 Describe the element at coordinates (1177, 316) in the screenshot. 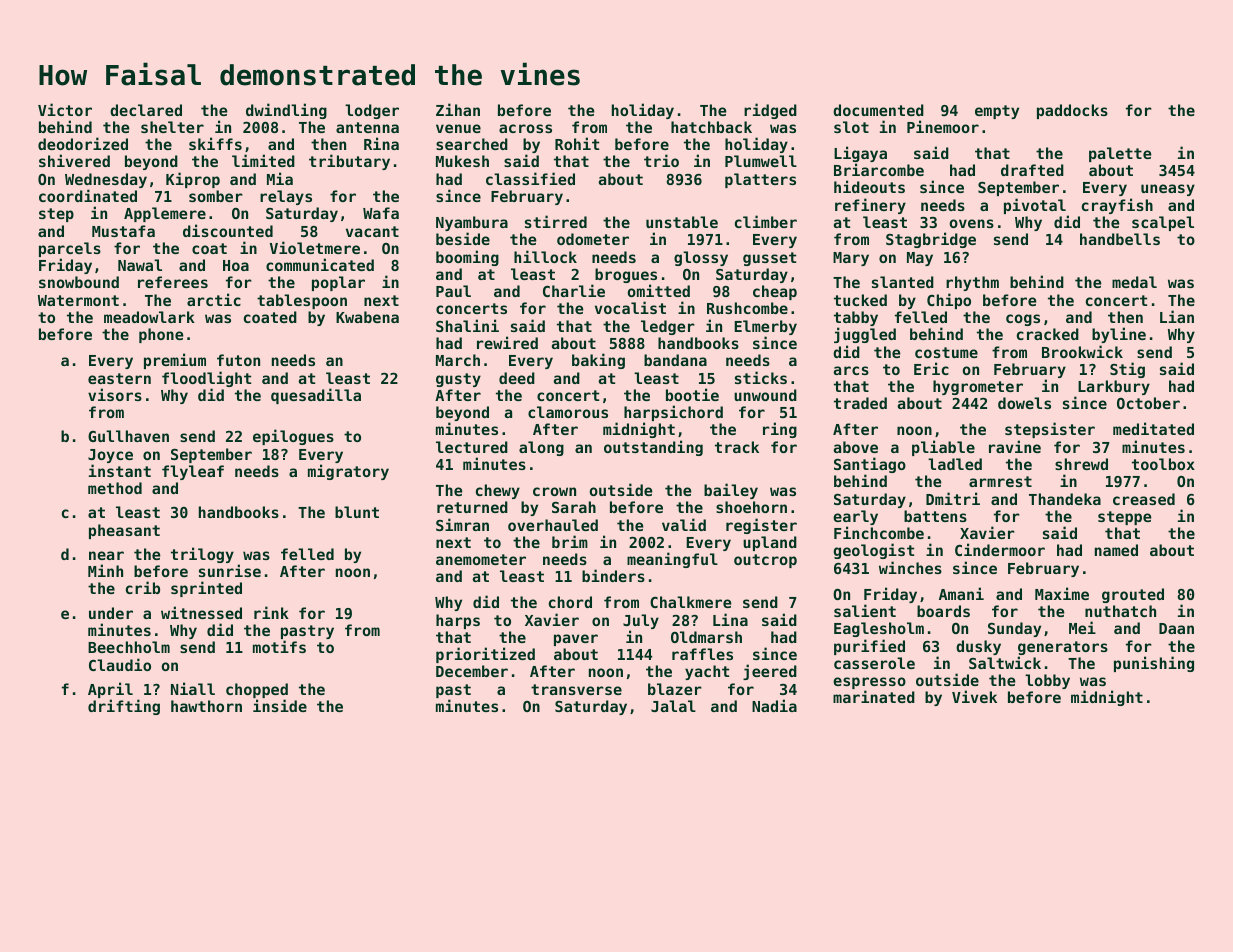

I see `Lian` at that location.
